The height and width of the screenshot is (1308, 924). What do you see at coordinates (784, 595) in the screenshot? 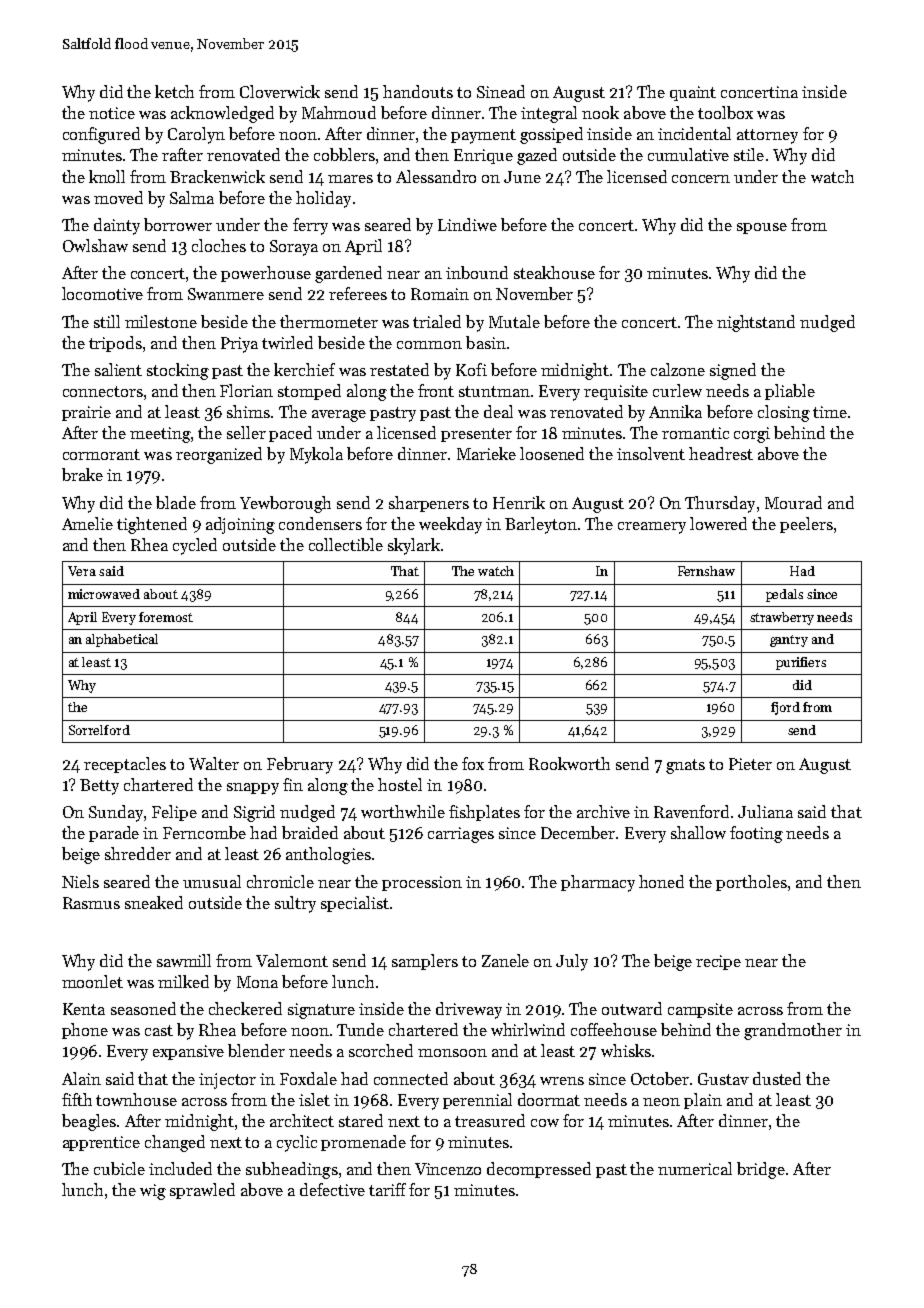
I see `pedals` at bounding box center [784, 595].
